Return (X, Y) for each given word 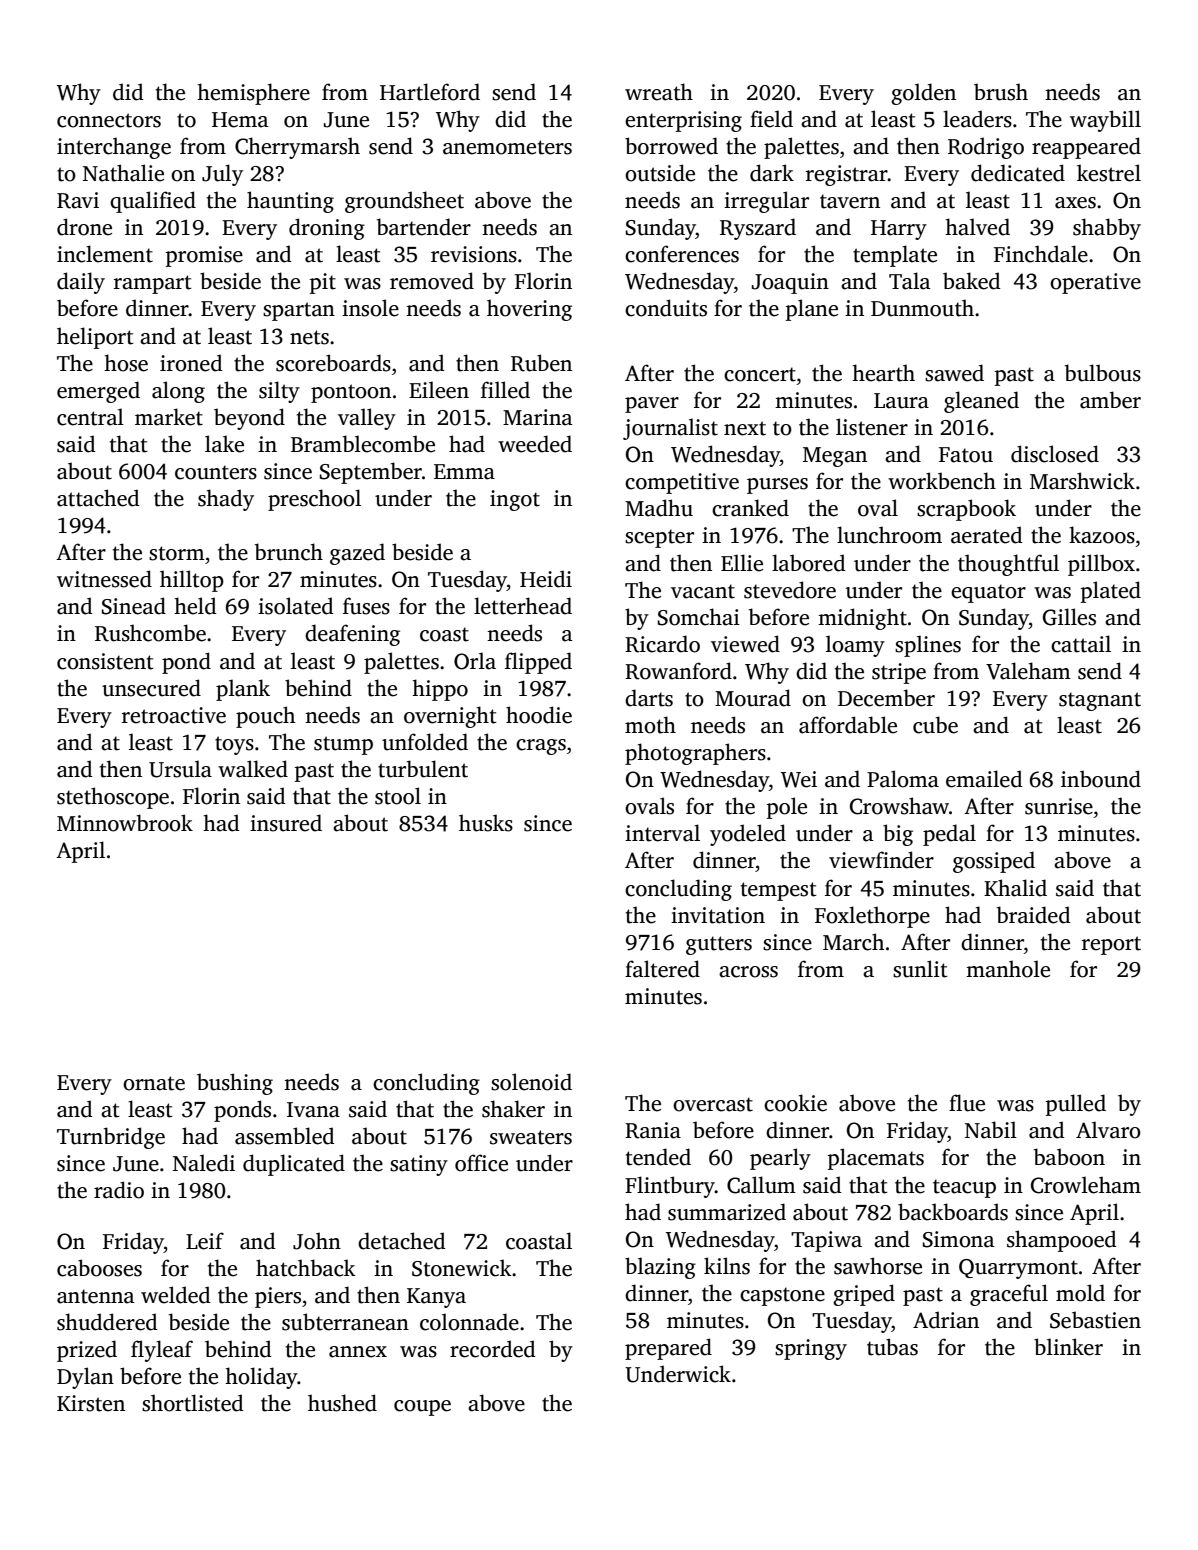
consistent (105, 661)
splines (928, 646)
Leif (205, 1241)
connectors (109, 120)
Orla (475, 661)
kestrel (1109, 173)
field (771, 119)
